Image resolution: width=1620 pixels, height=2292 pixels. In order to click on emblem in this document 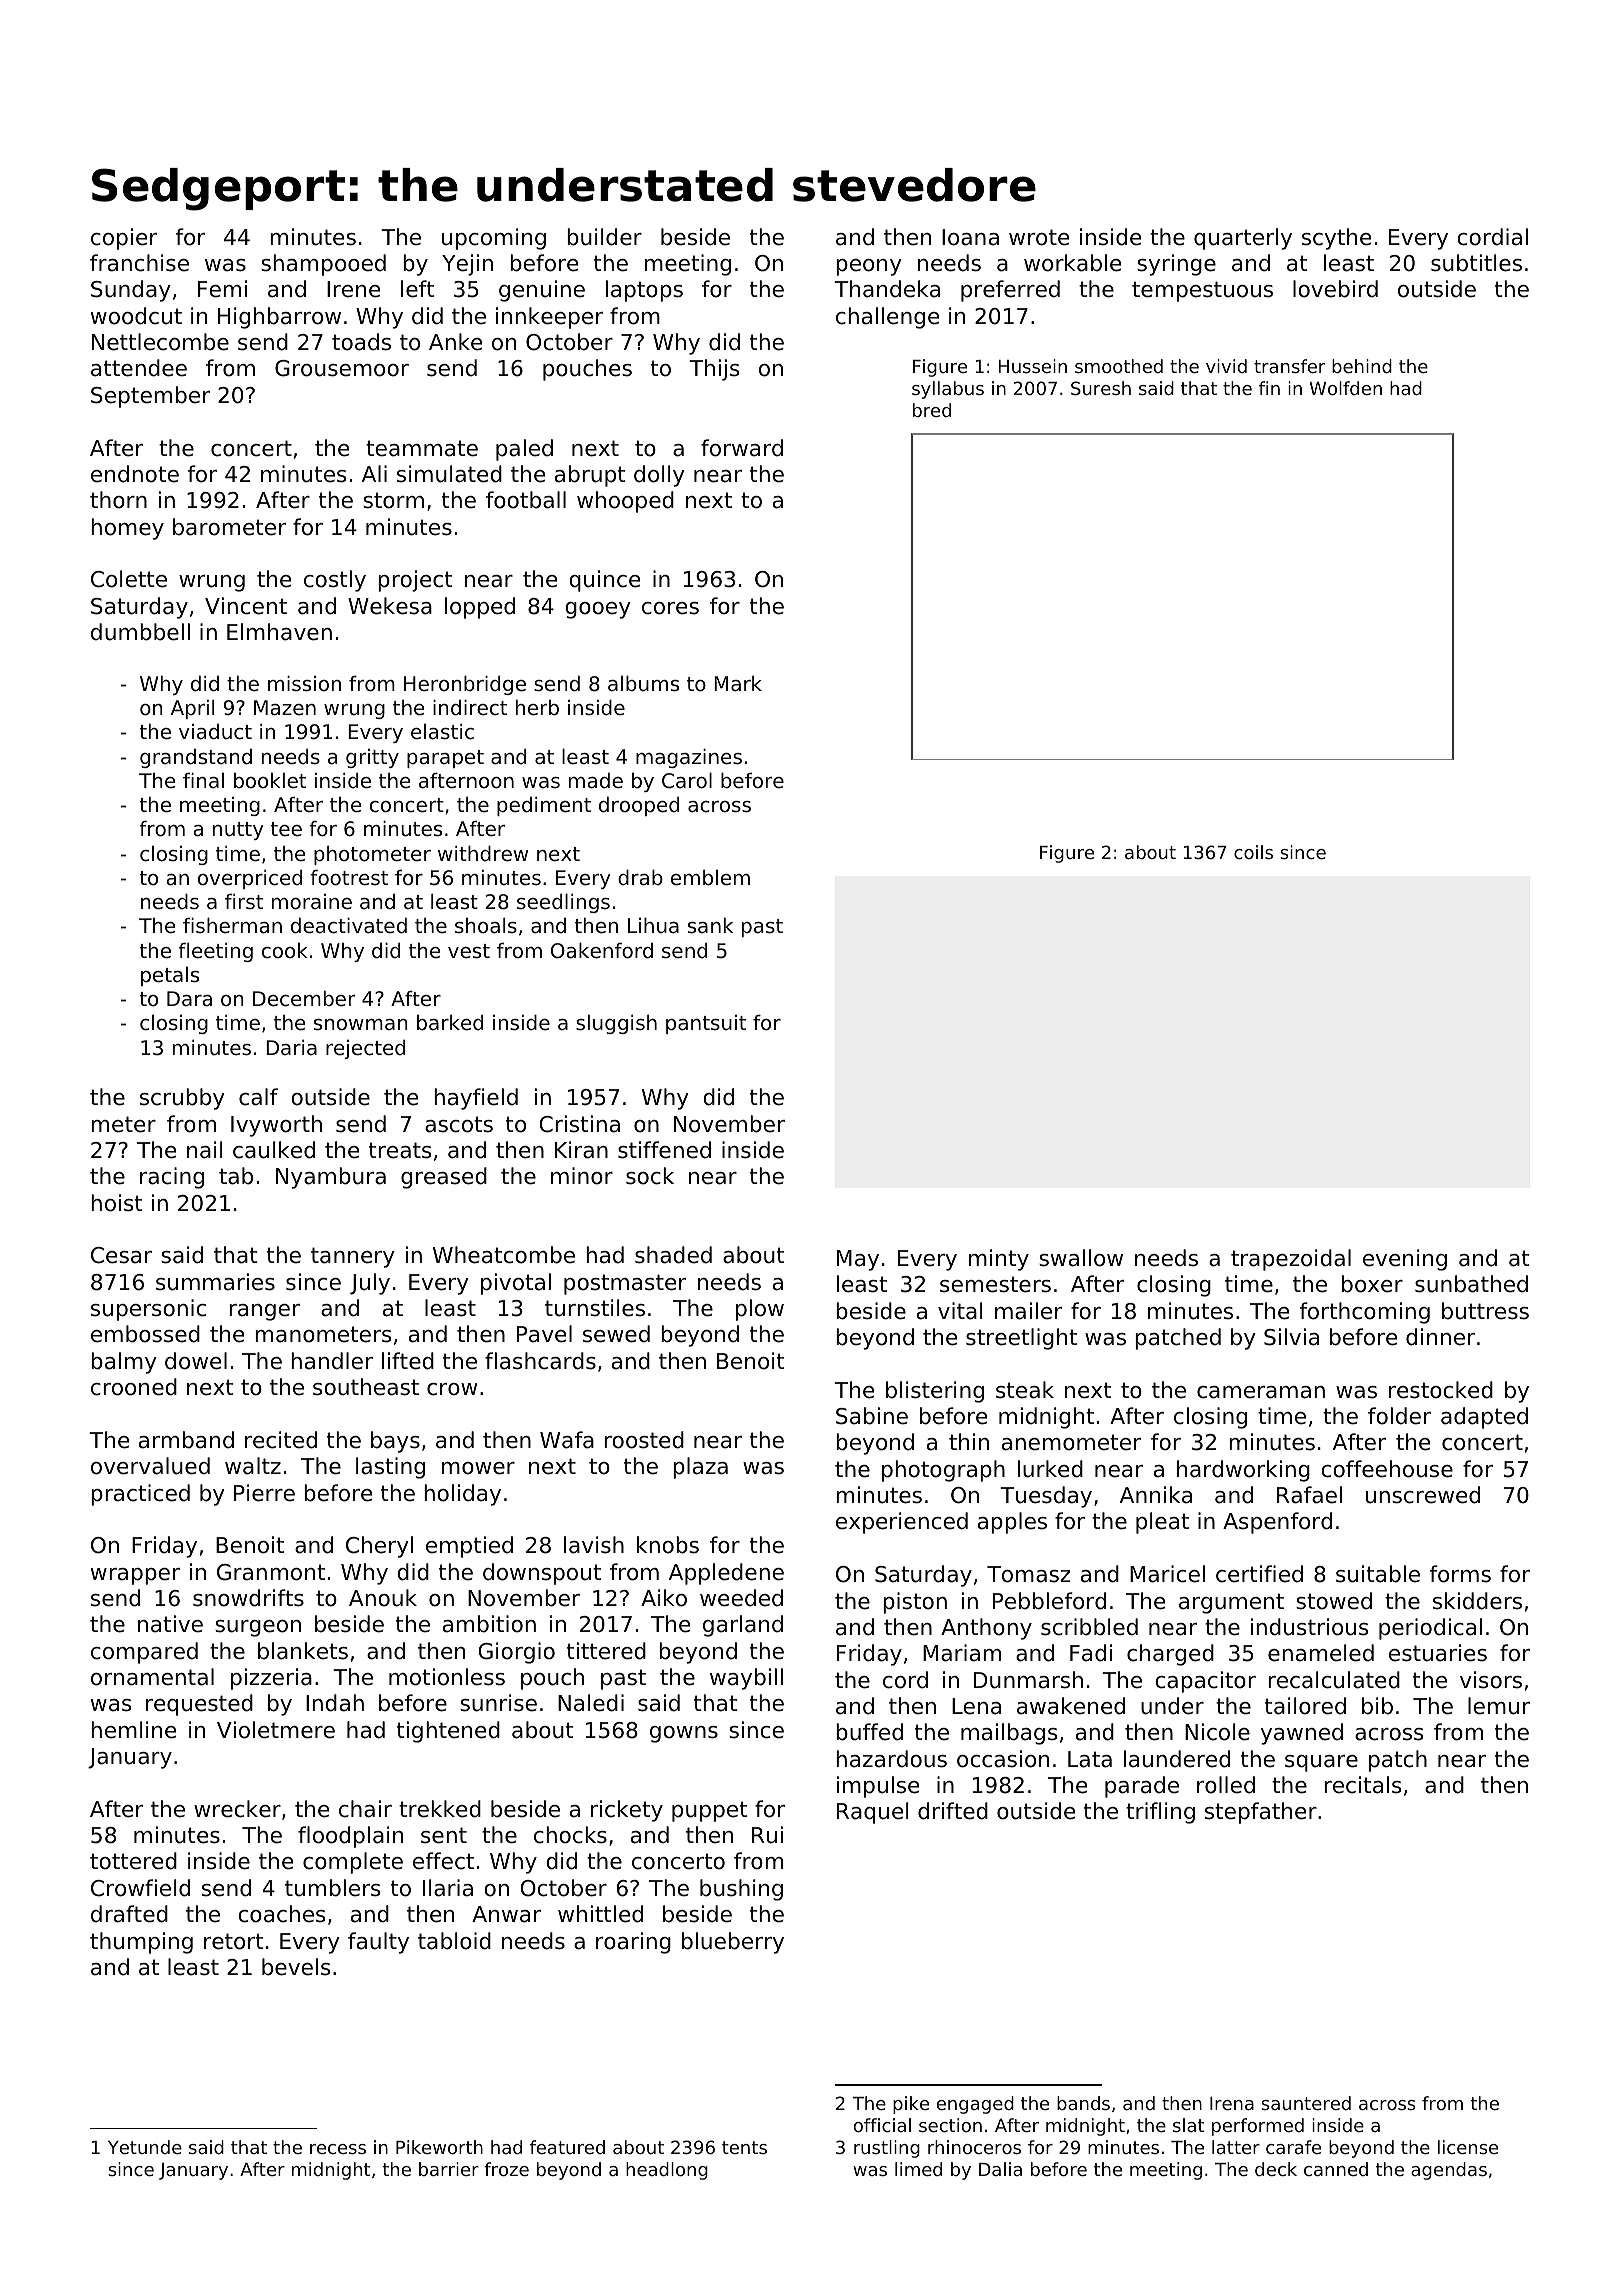, I will do `click(710, 878)`.
